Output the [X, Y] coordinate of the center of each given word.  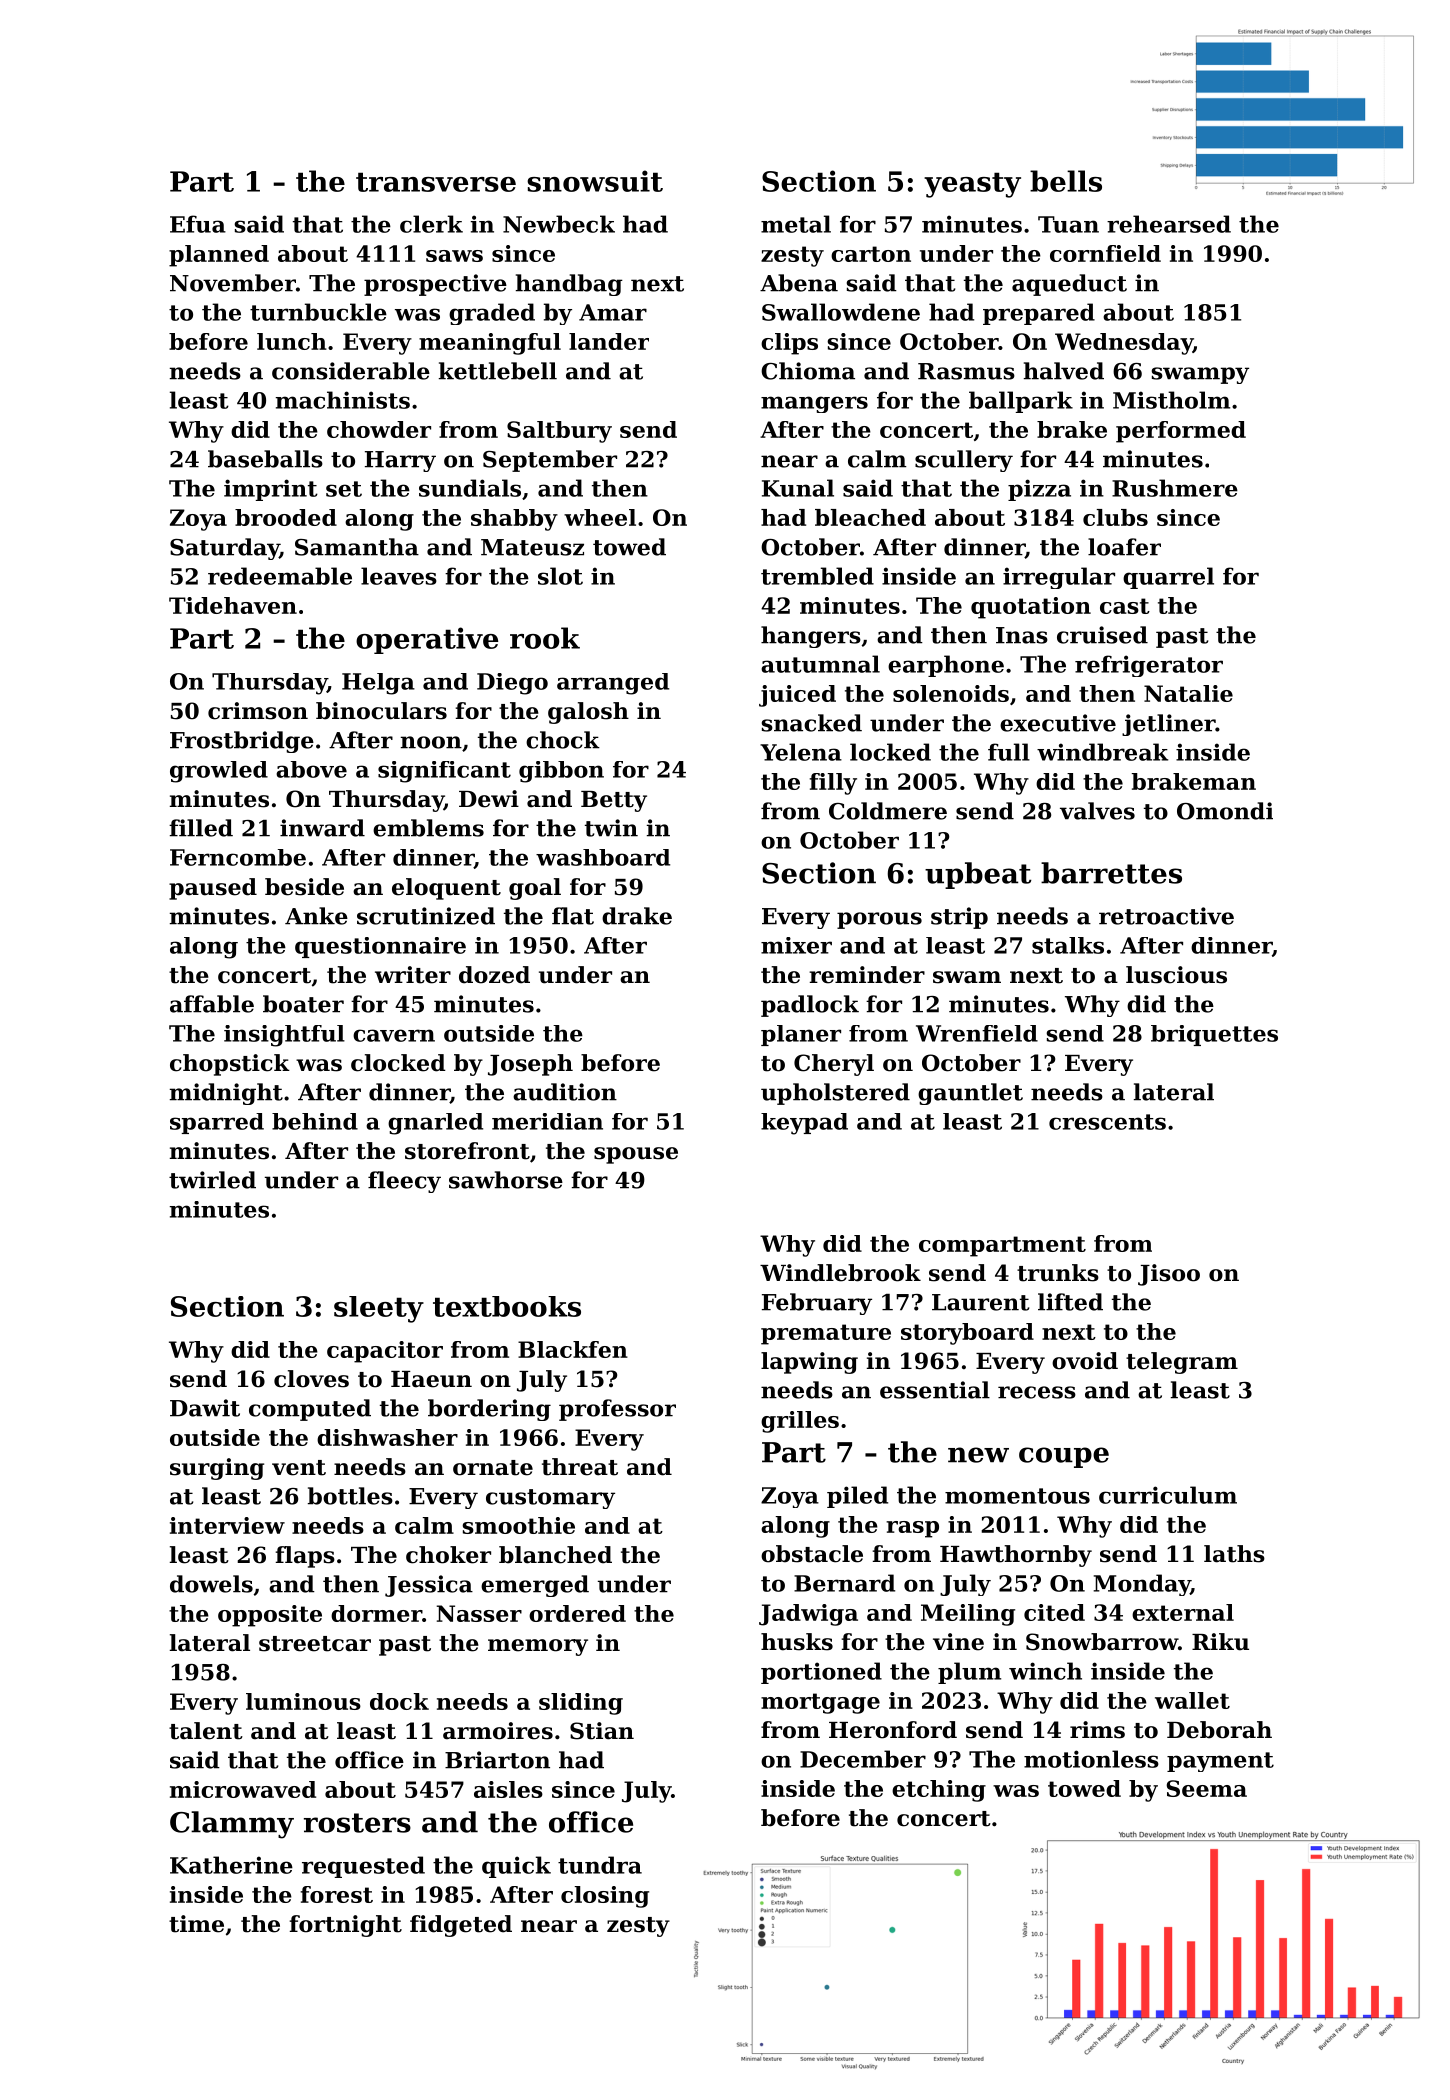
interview [227, 1525]
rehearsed [1169, 224]
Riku [1220, 1642]
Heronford [893, 1730]
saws [454, 256]
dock [399, 1701]
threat [580, 1467]
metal [796, 224]
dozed [494, 975]
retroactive [1166, 916]
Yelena [801, 752]
